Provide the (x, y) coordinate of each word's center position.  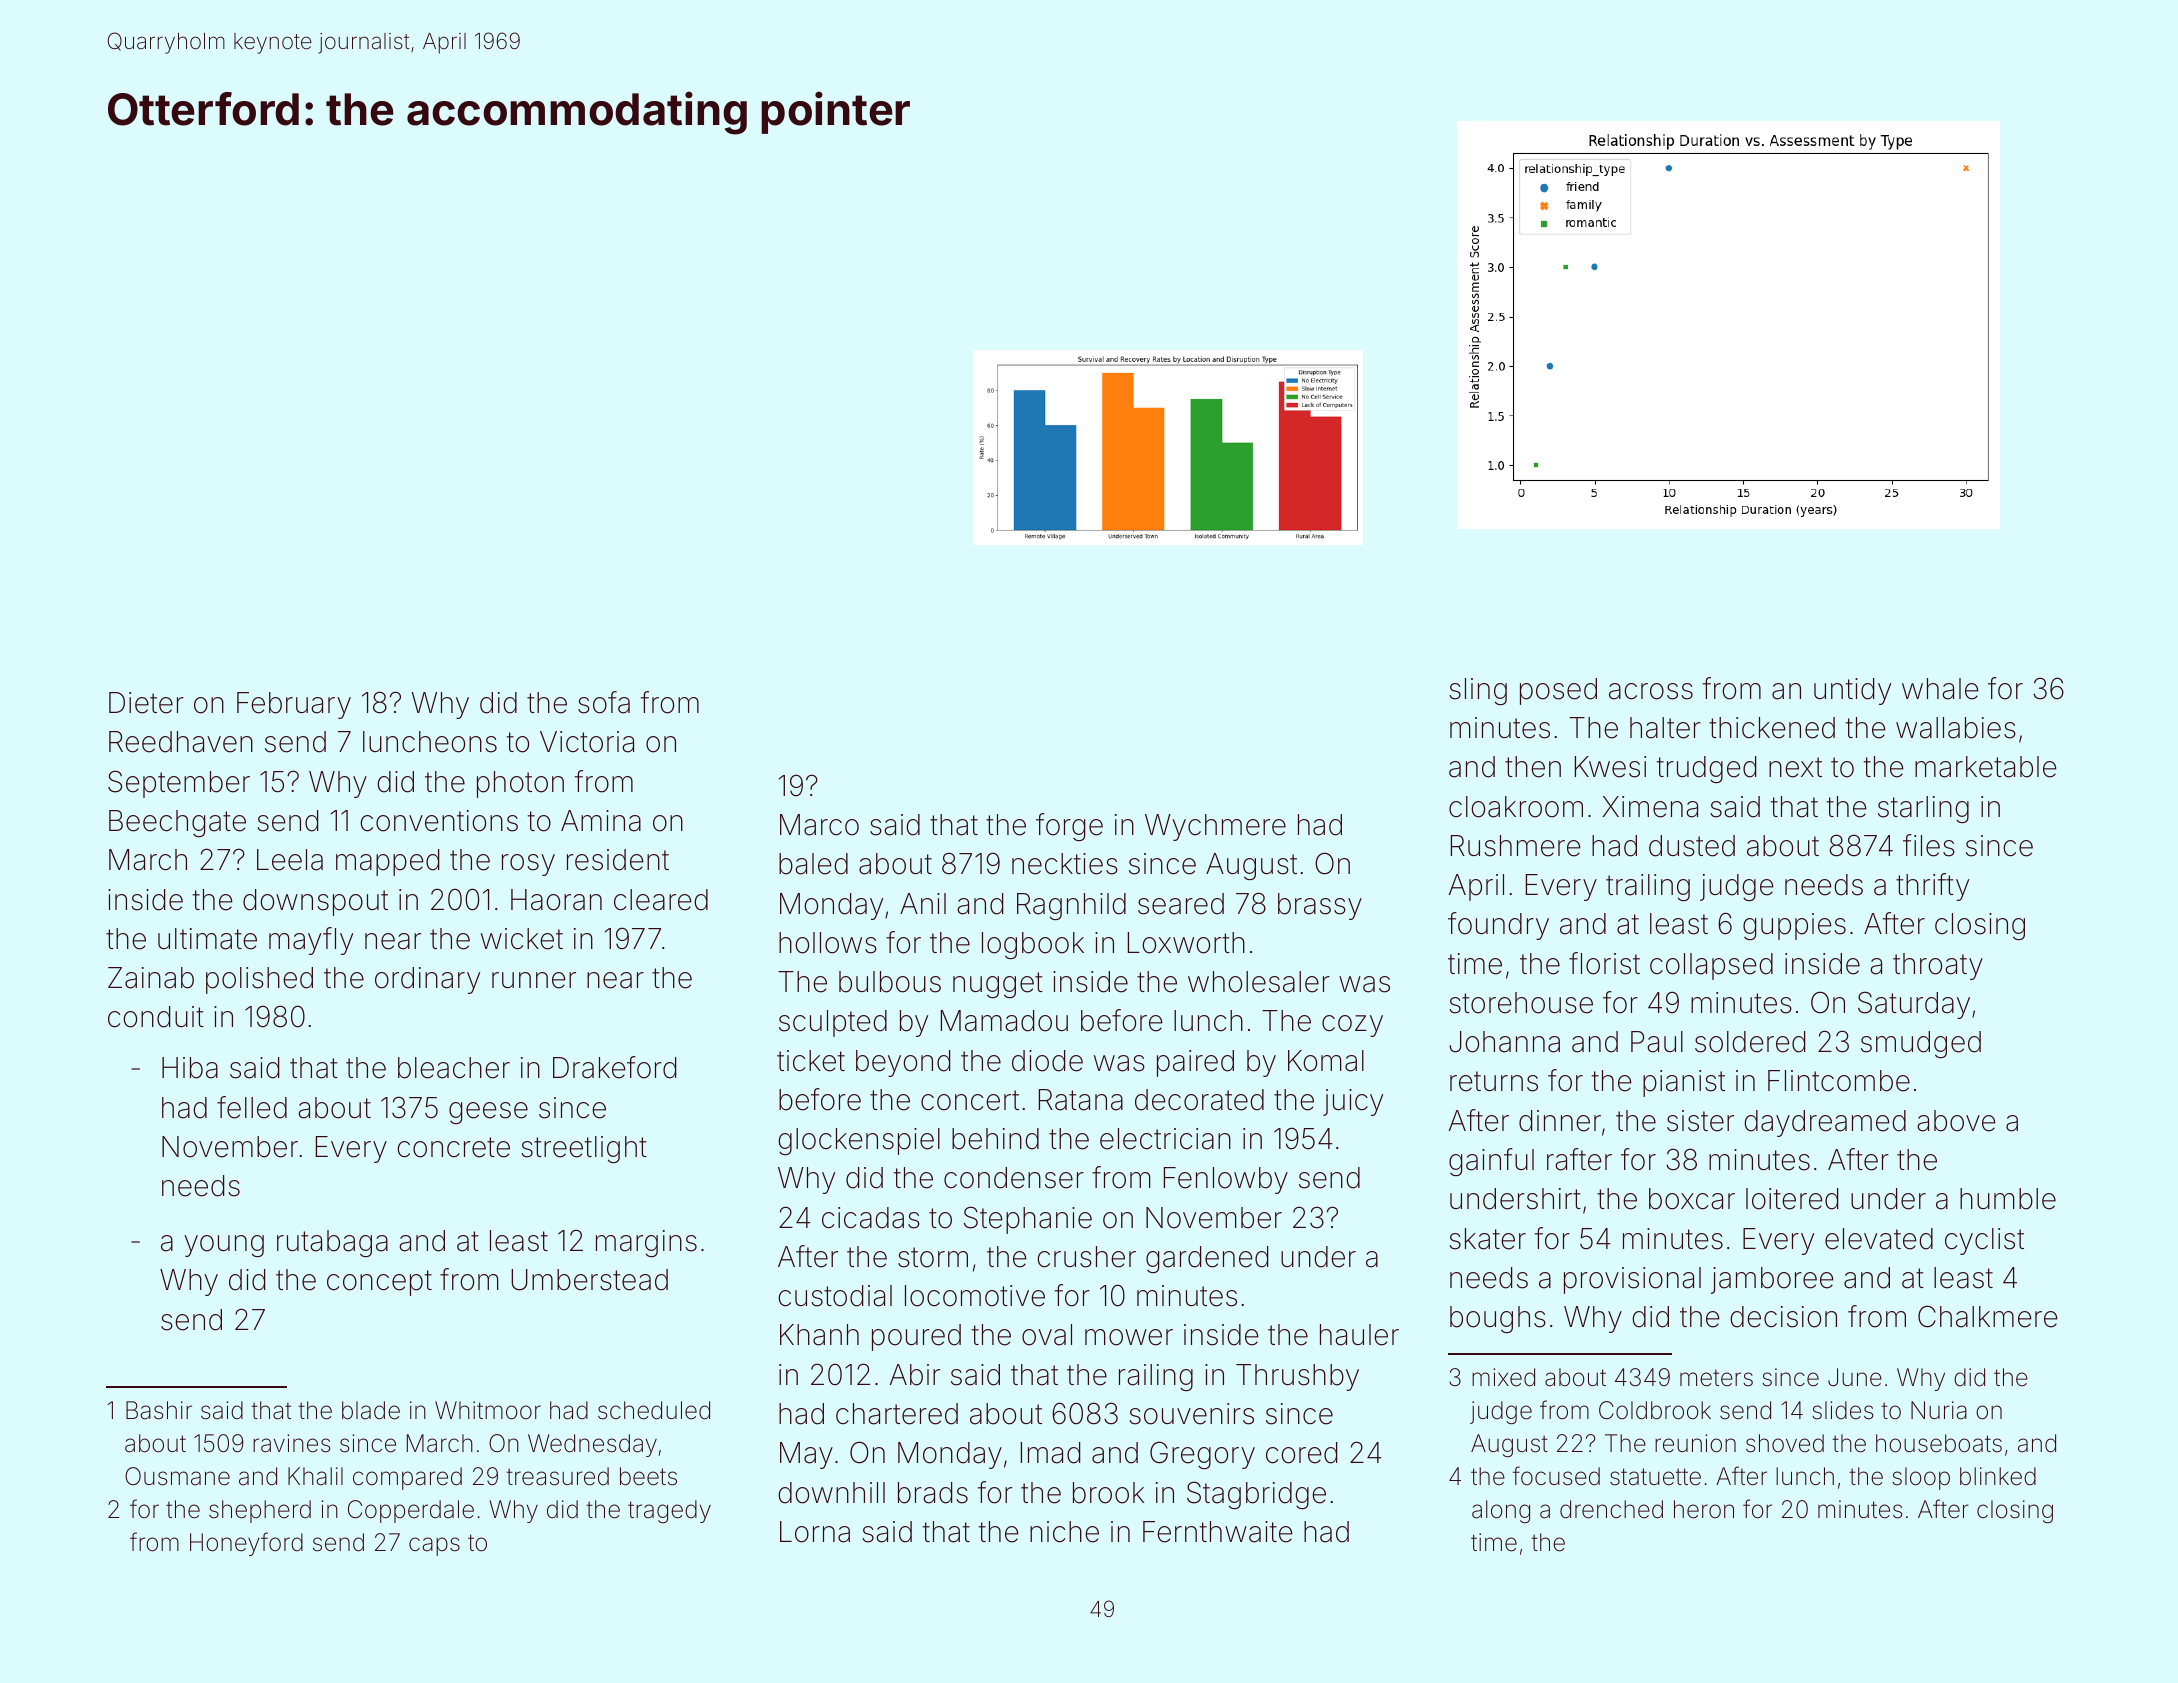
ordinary (427, 980)
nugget (998, 985)
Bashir (159, 1410)
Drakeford (614, 1067)
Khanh (819, 1335)
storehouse (1521, 1003)
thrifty (1932, 887)
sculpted (833, 1023)
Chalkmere (1988, 1316)
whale (1940, 689)
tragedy (669, 1511)
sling (1478, 691)
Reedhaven (181, 742)
